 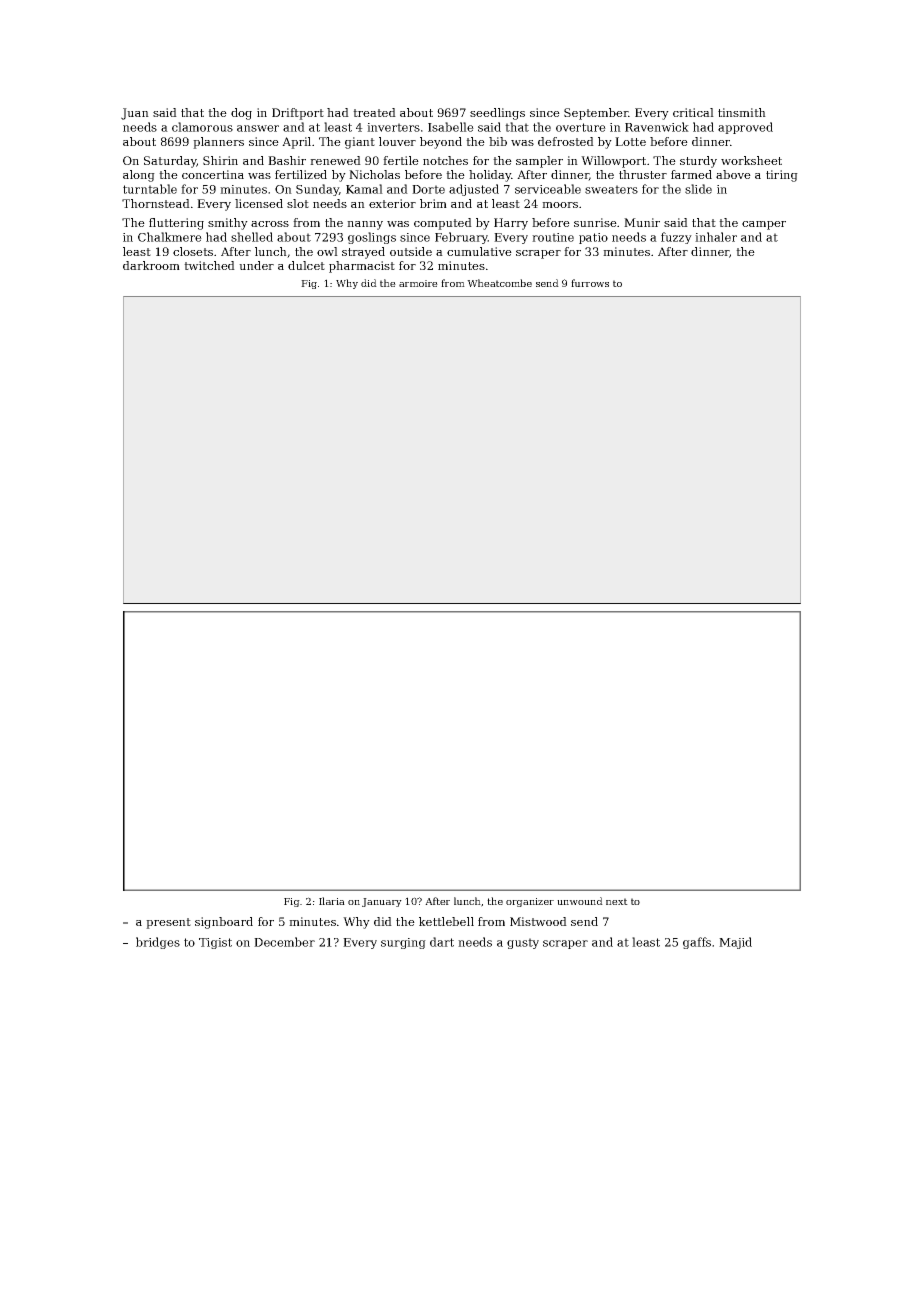 What do you see at coordinates (224, 923) in the screenshot?
I see `signboard` at bounding box center [224, 923].
